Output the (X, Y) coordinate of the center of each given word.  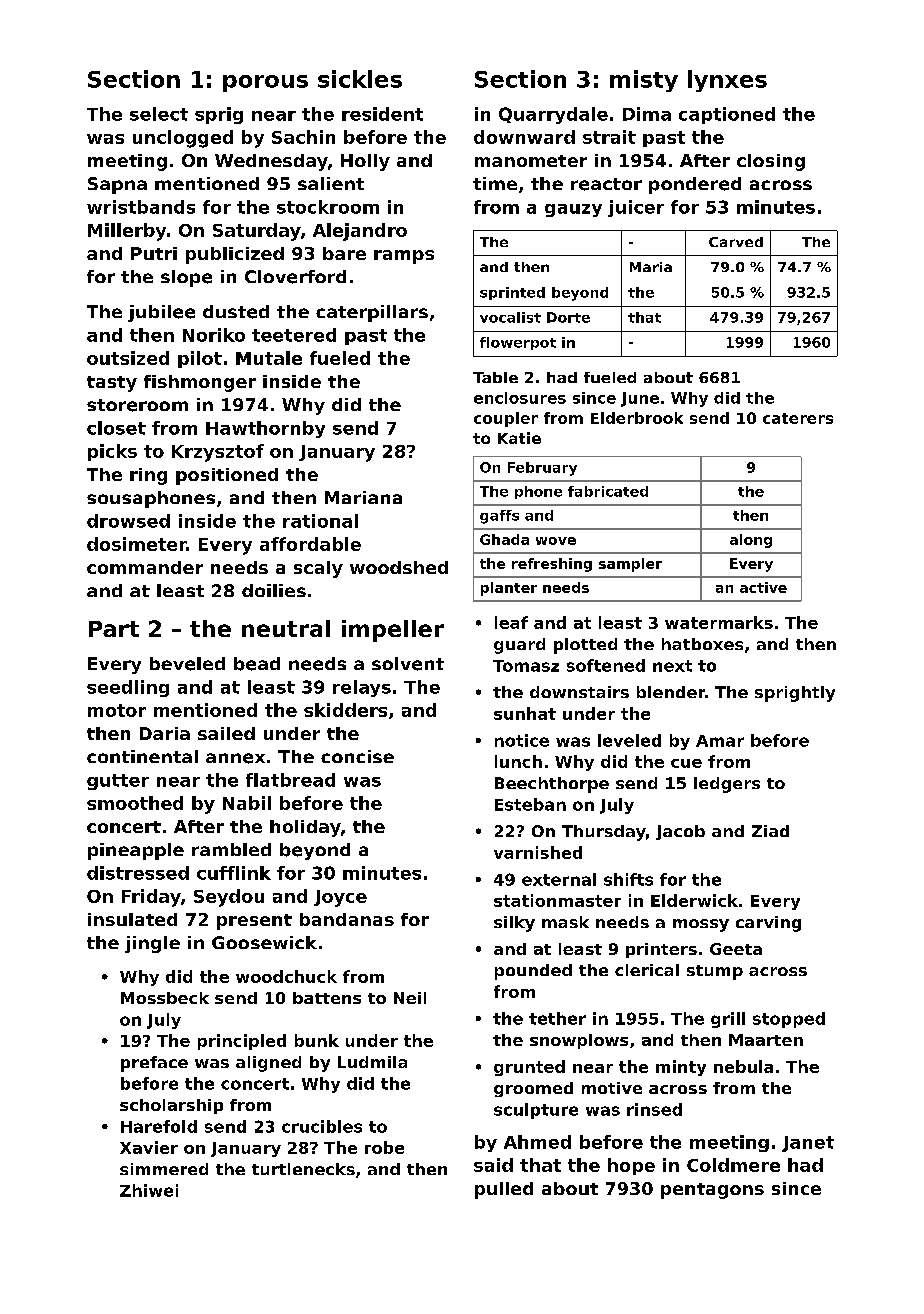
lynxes (727, 81)
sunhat (525, 713)
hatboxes (702, 644)
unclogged (183, 139)
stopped (789, 1020)
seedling (128, 688)
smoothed (135, 803)
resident (382, 114)
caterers (798, 418)
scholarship (171, 1106)
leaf (511, 622)
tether (557, 1018)
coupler (506, 419)
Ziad (770, 831)
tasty (112, 384)
